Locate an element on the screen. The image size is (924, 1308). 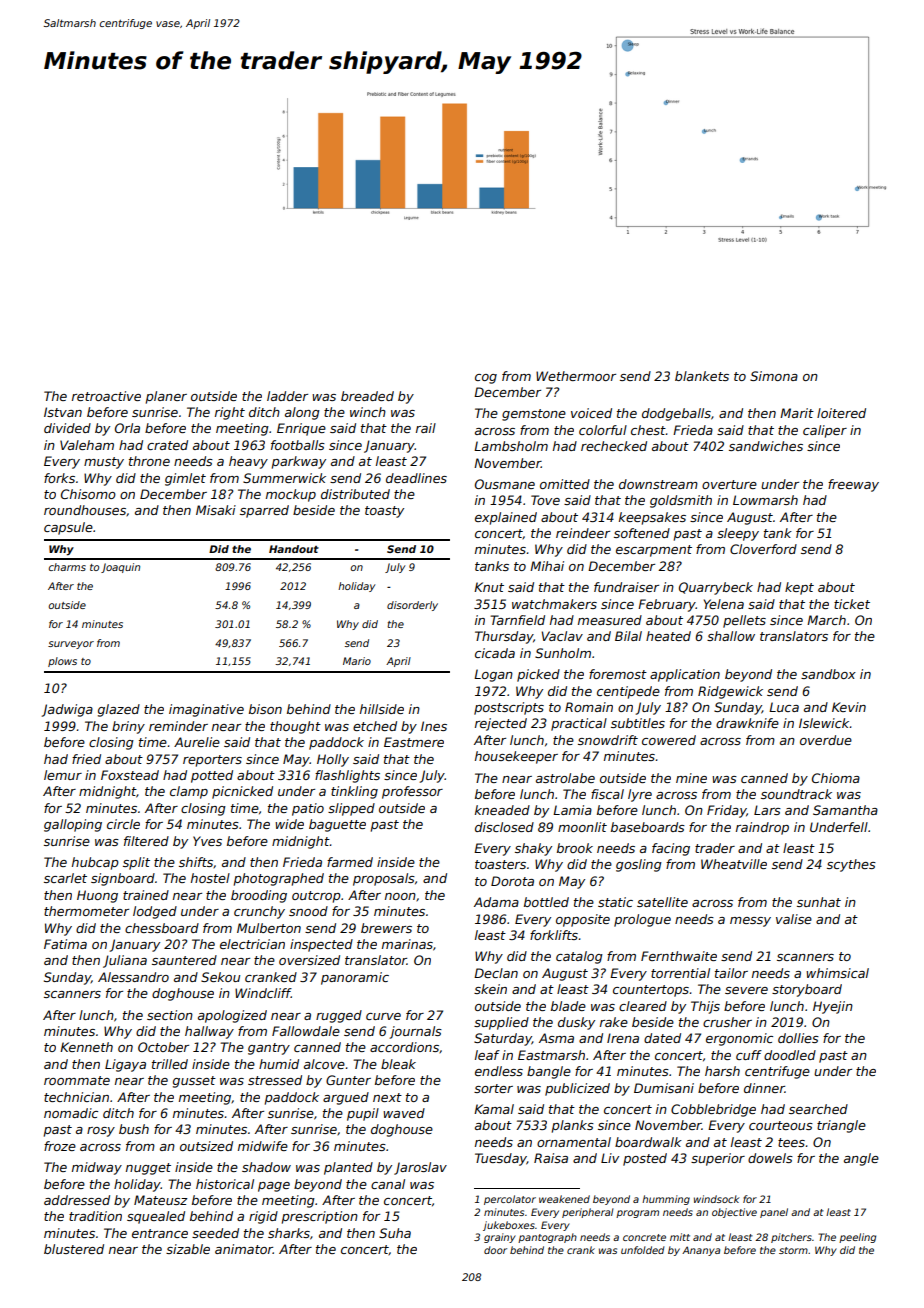
explained is located at coordinates (506, 518).
